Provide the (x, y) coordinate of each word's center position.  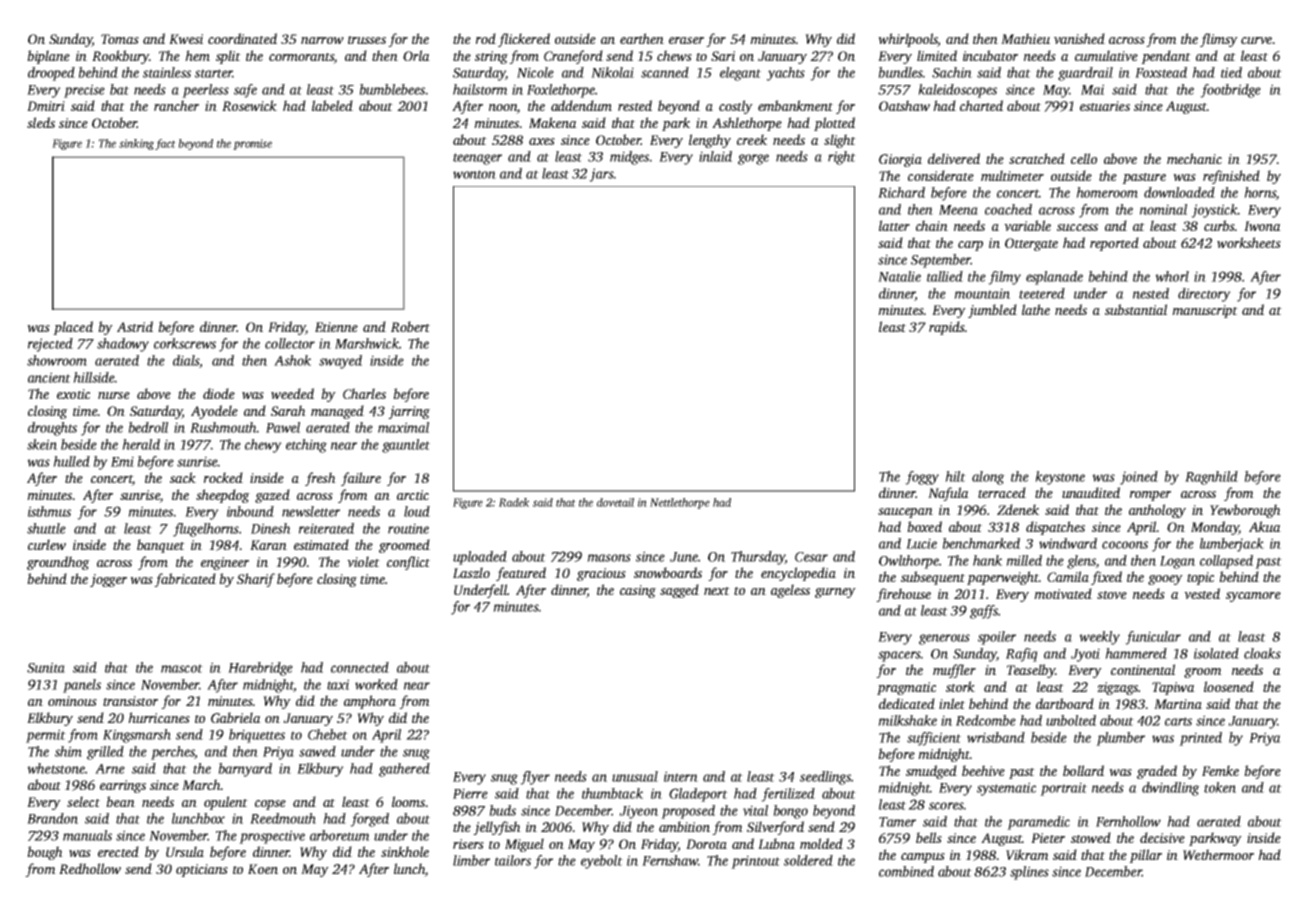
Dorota (706, 844)
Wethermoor (1218, 854)
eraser (686, 40)
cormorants (301, 57)
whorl (1172, 276)
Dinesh (271, 528)
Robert (410, 326)
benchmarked (981, 543)
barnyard (245, 770)
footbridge (1230, 91)
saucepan (905, 513)
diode (219, 393)
